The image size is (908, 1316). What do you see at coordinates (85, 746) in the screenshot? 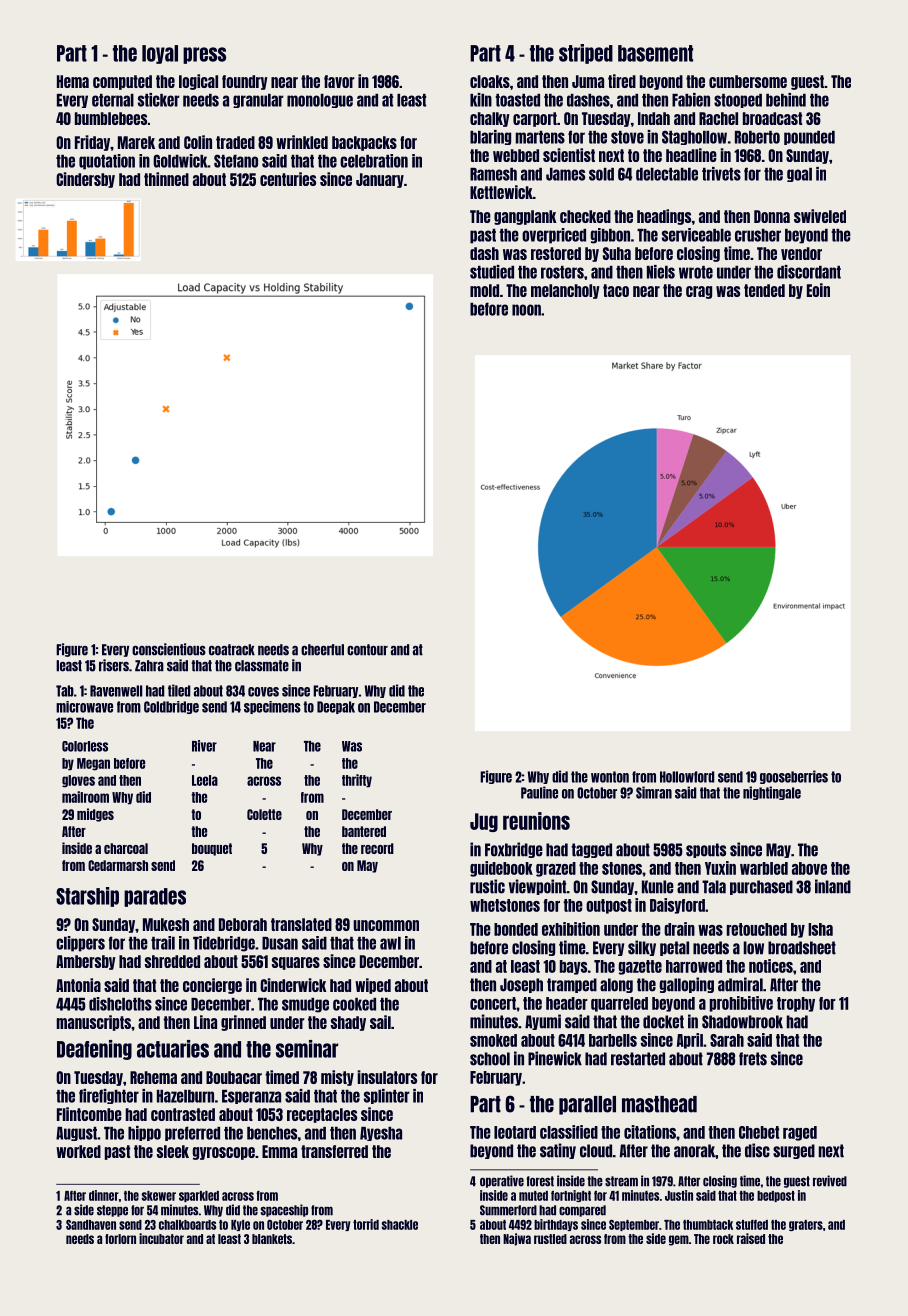
I see `Colorless` at bounding box center [85, 746].
